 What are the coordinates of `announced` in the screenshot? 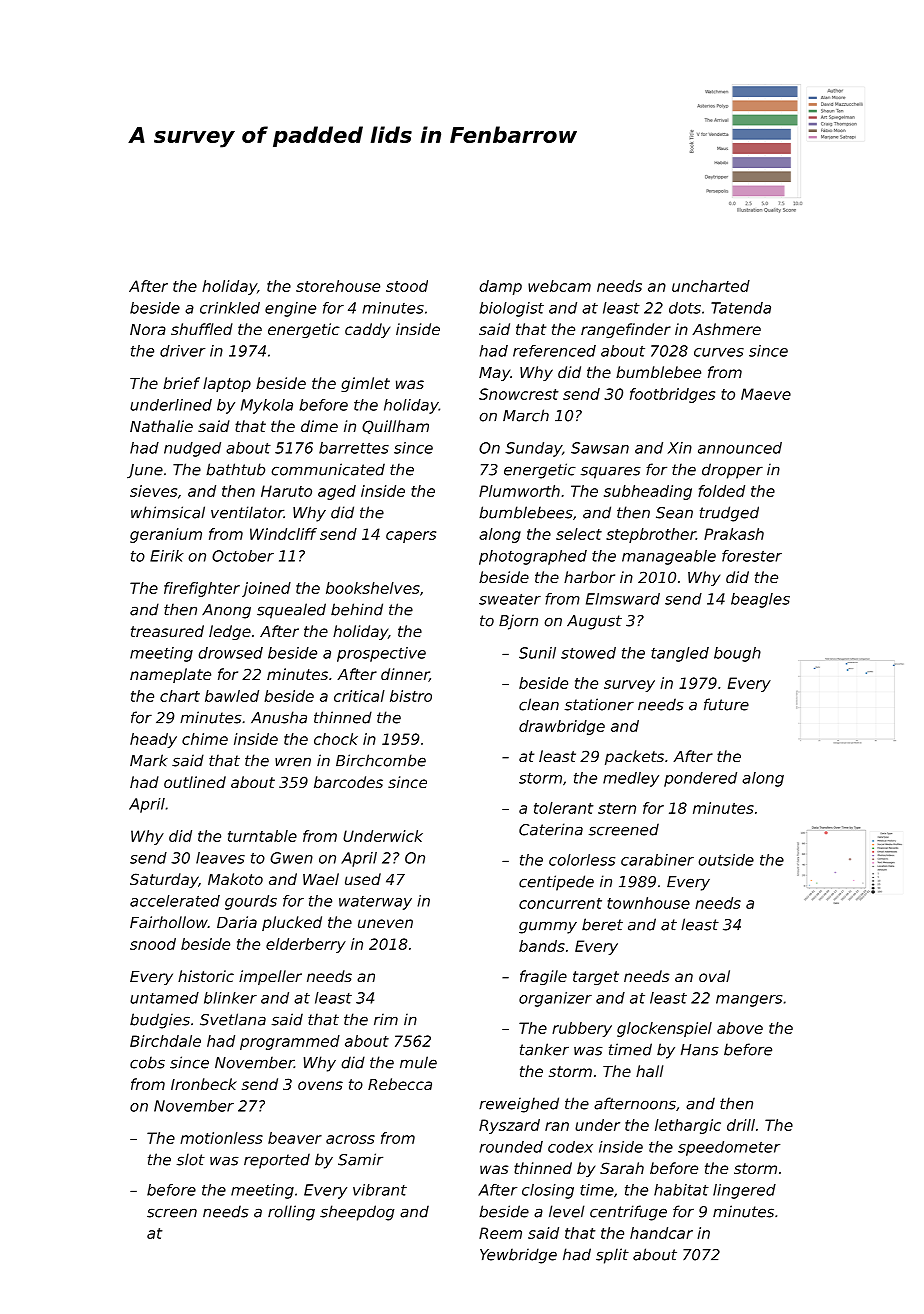 It's located at (740, 448).
